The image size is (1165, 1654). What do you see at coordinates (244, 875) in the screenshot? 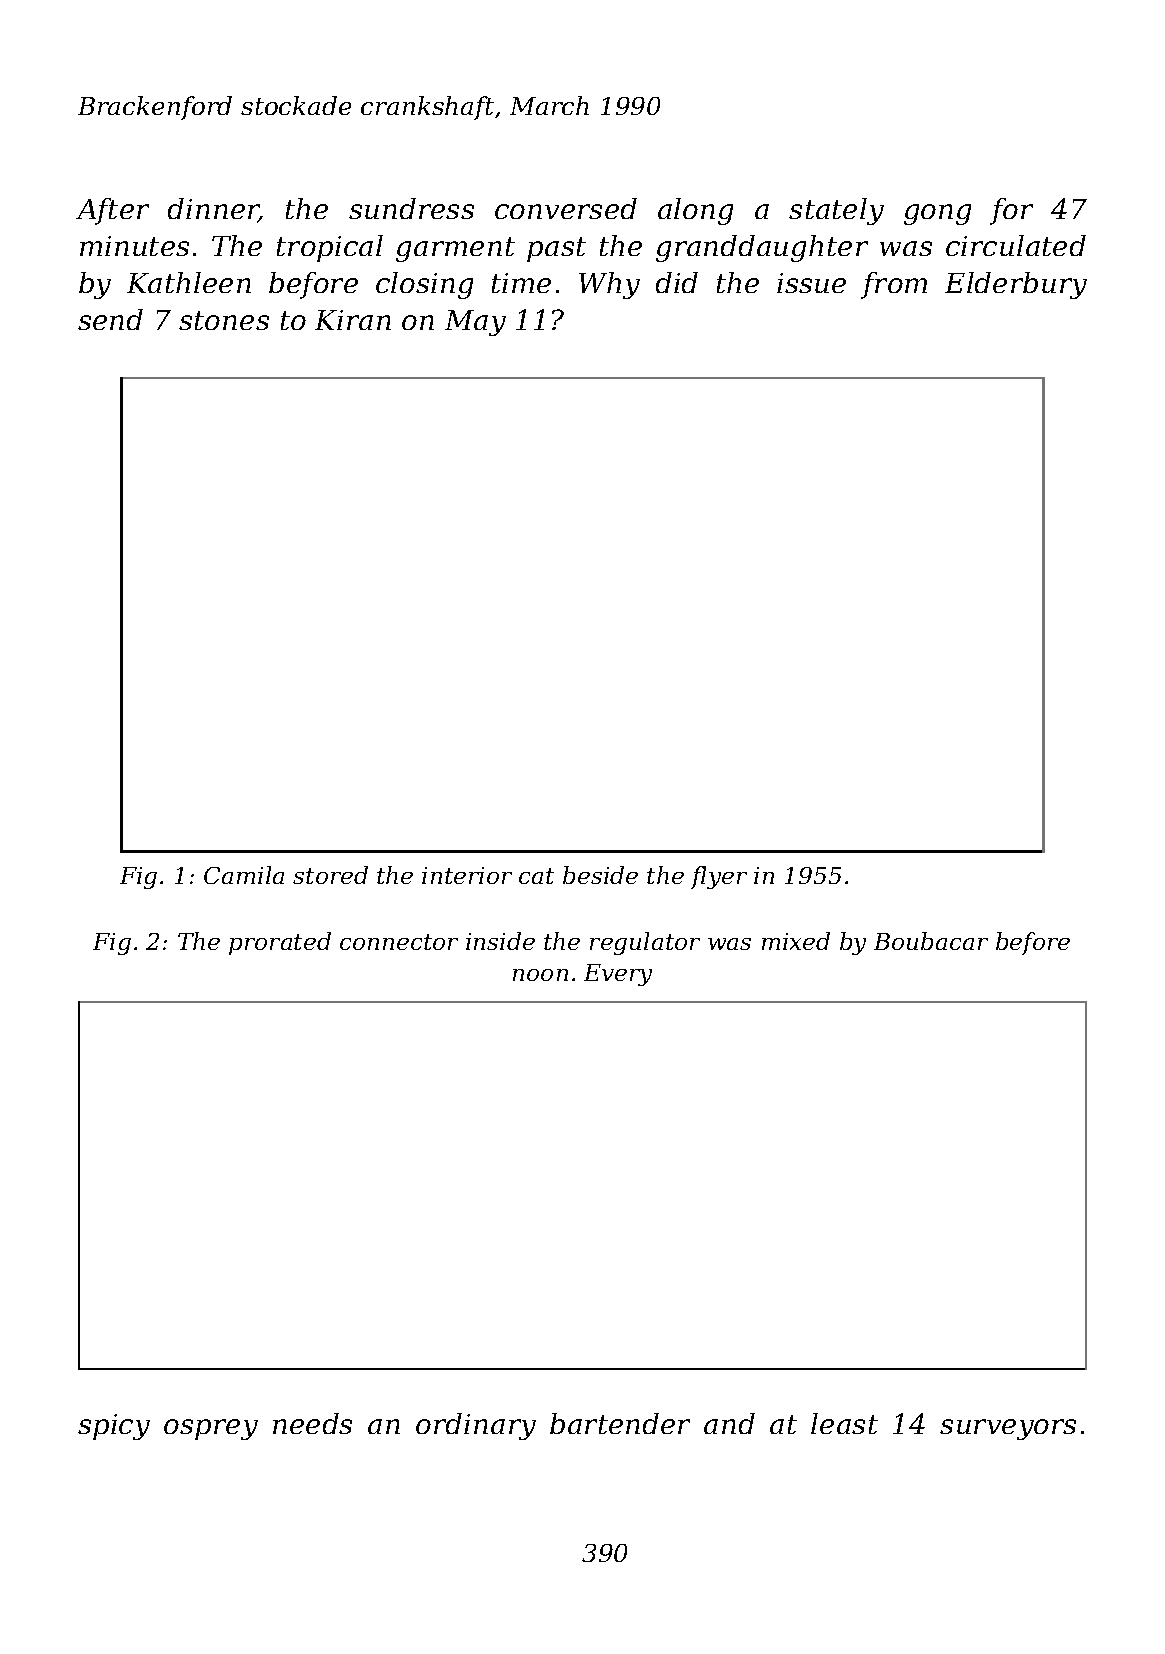
I see `Camila` at bounding box center [244, 875].
